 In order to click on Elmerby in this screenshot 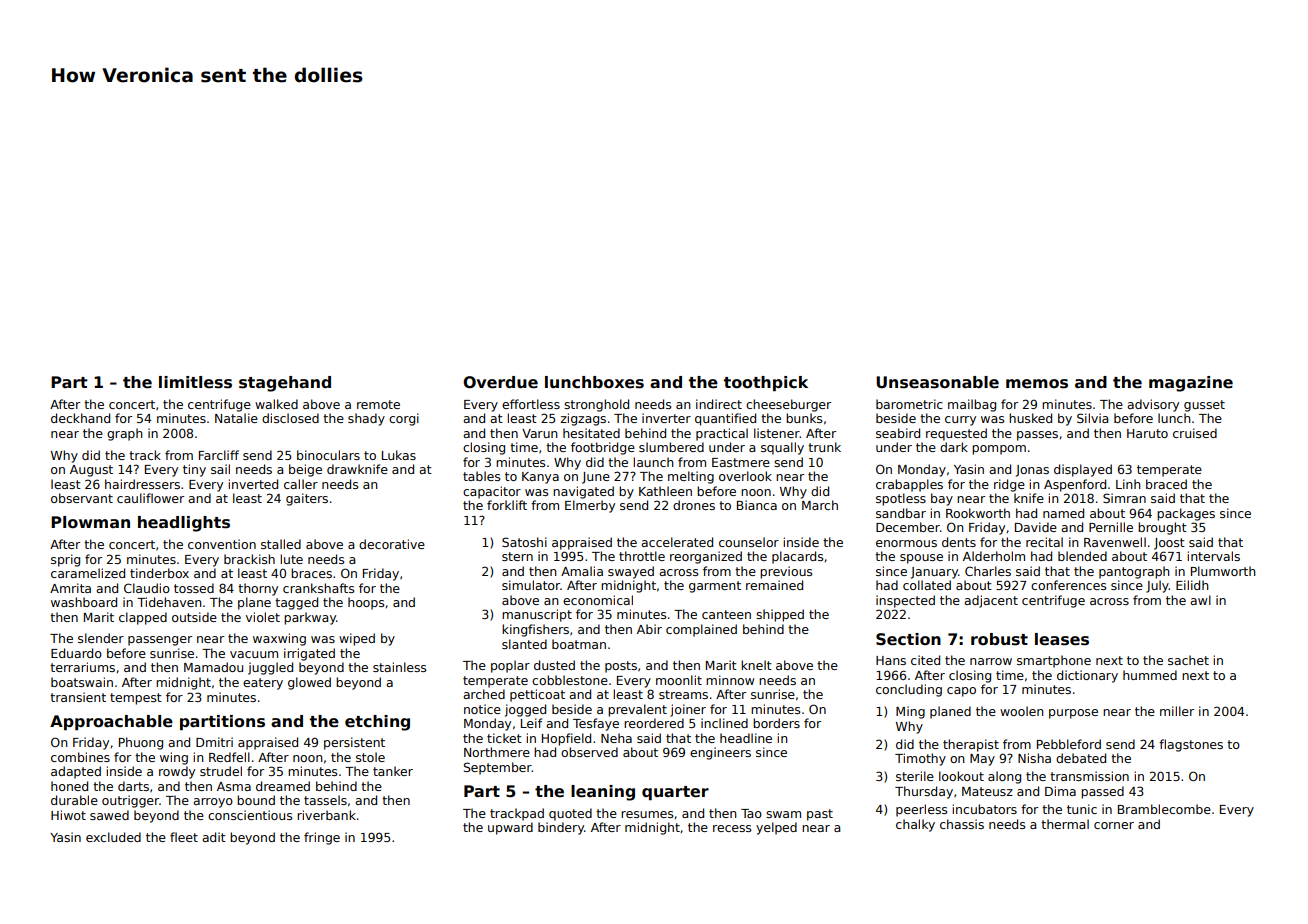, I will do `click(590, 506)`.
